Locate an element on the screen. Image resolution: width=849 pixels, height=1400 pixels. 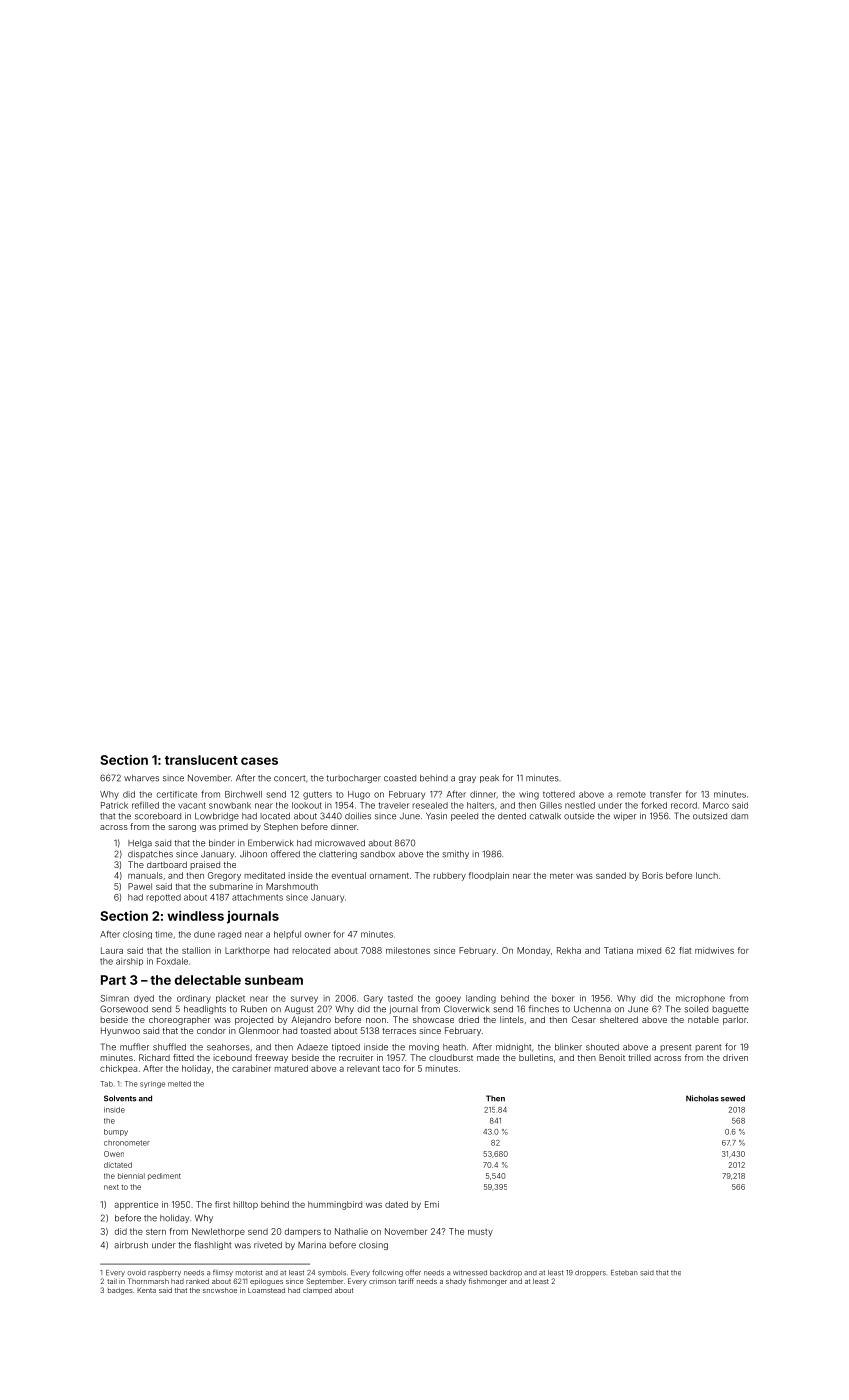
vacant is located at coordinates (192, 805).
